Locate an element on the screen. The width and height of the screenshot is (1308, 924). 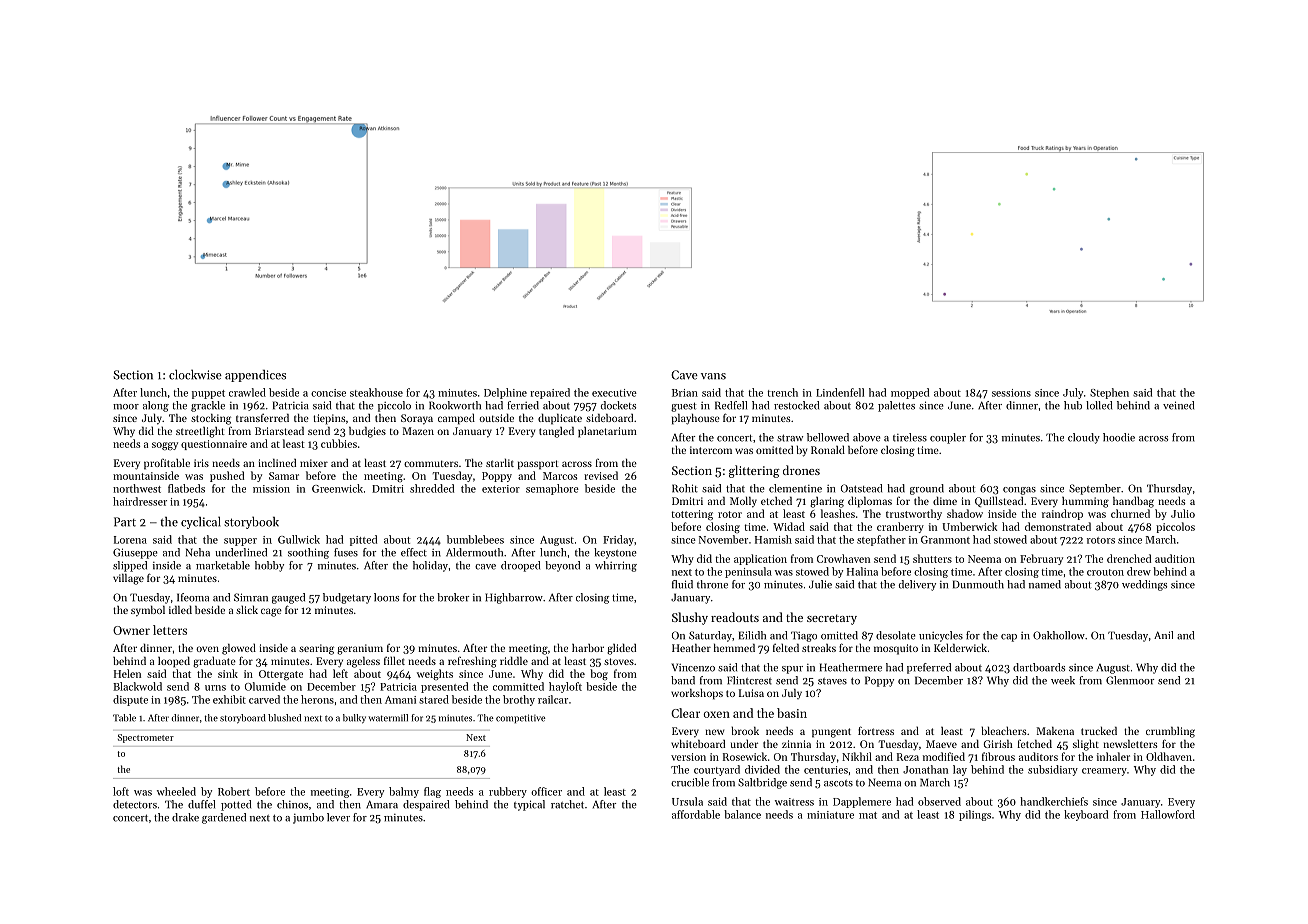
ageless is located at coordinates (363, 662).
